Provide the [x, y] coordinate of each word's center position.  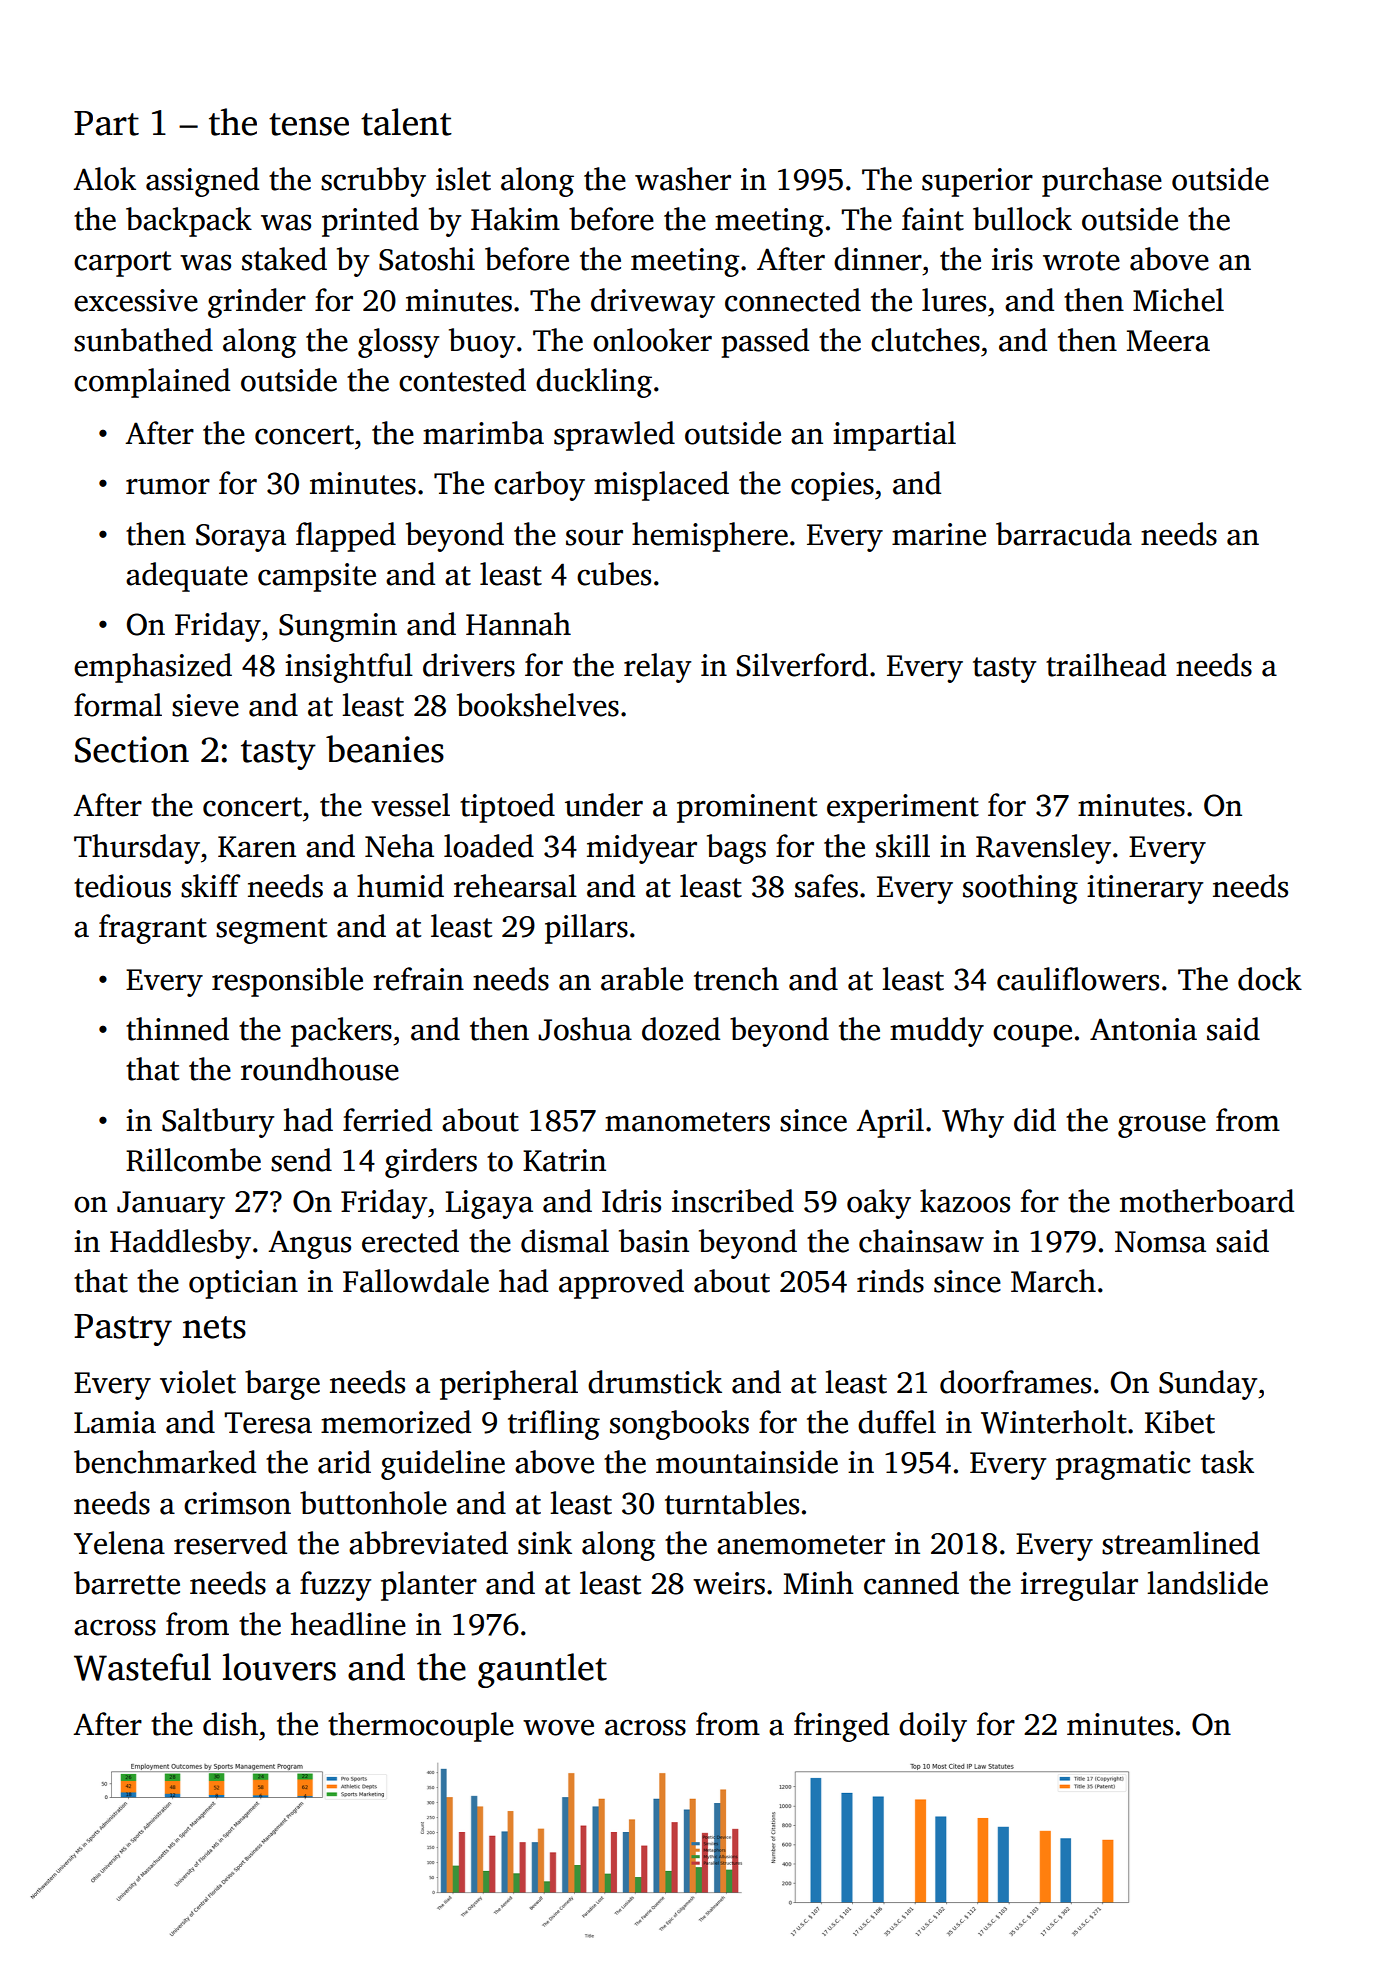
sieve [205, 705]
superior [977, 182]
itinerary [1145, 889]
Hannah [518, 624]
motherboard [1207, 1201]
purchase [1102, 182]
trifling [554, 1425]
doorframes [1015, 1382]
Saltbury [218, 1123]
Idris [631, 1201]
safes [826, 886]
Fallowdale [416, 1281]
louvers [279, 1667]
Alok [104, 179]
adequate [187, 577]
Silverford [802, 665]
